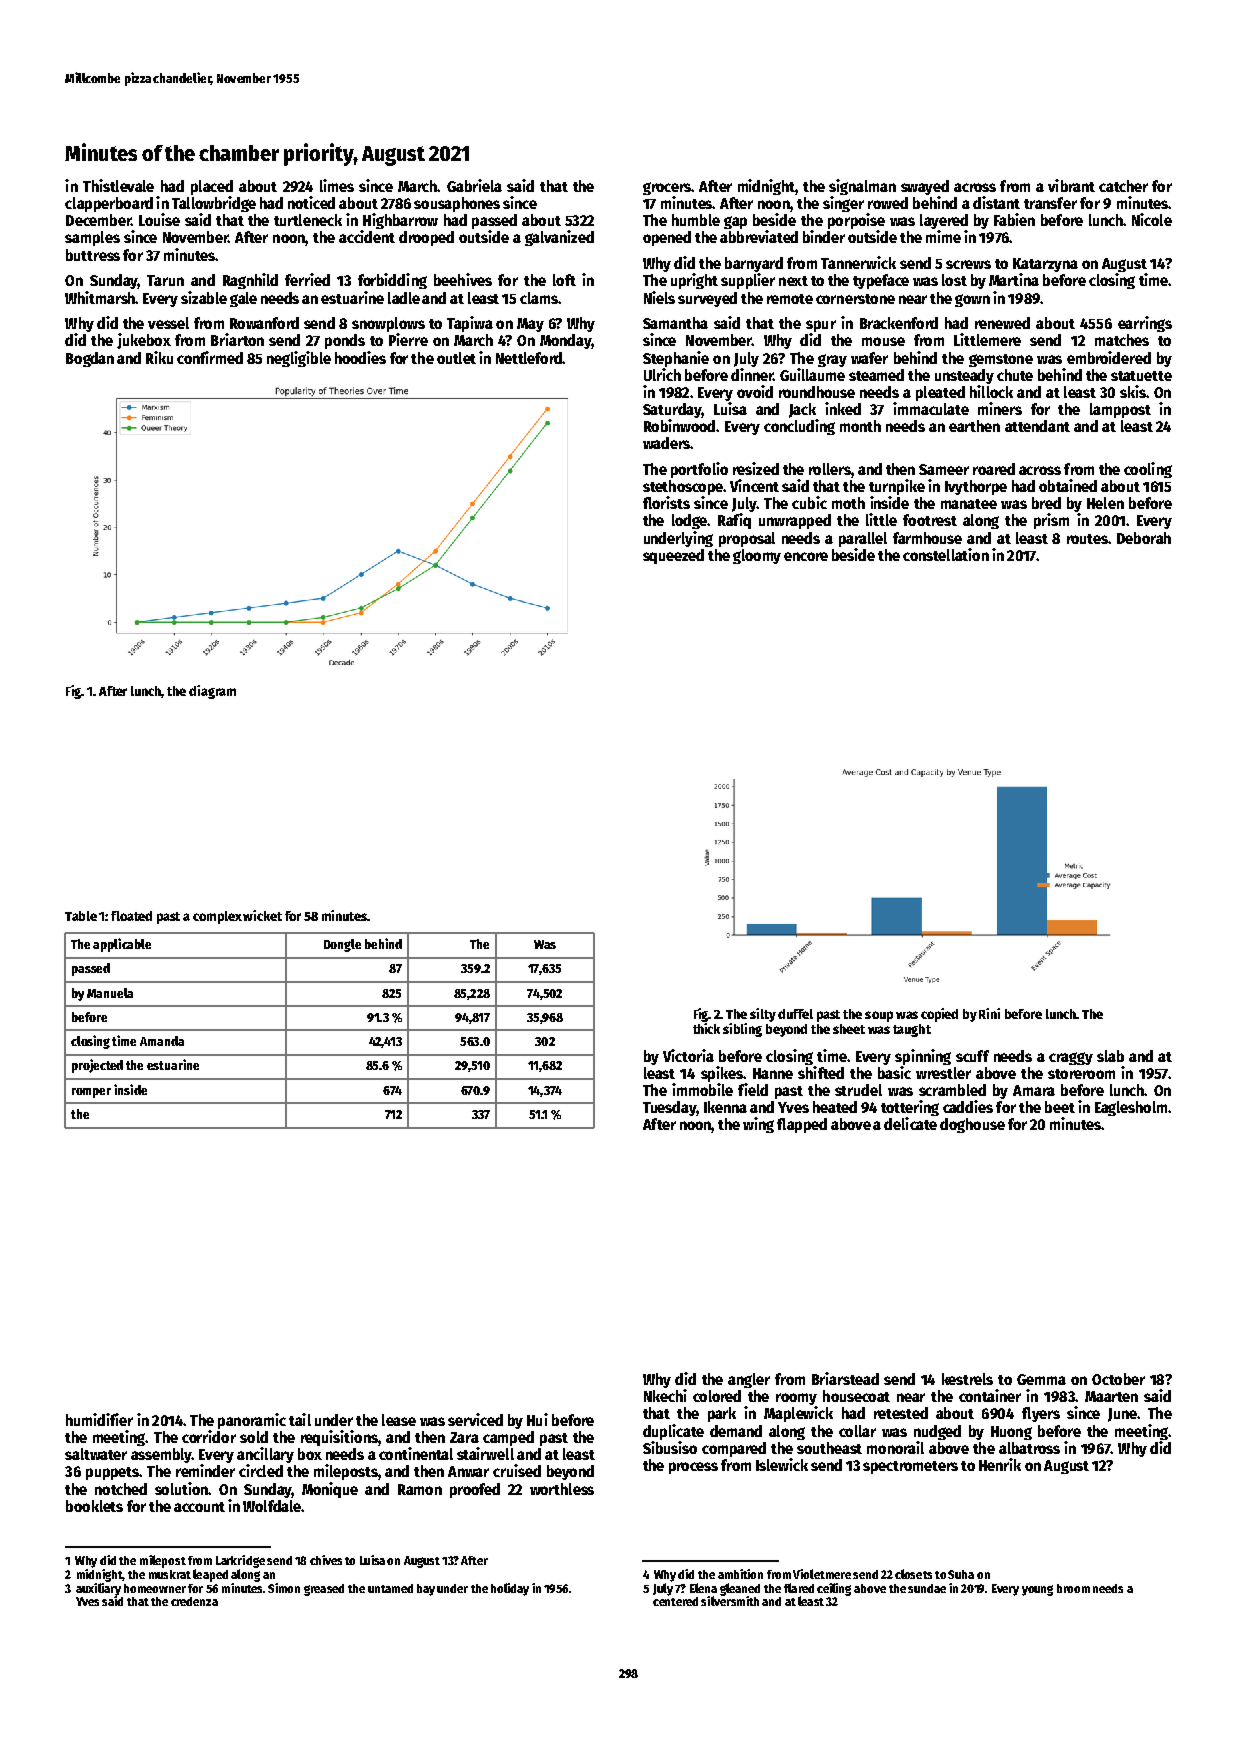 Image resolution: width=1237 pixels, height=1750 pixels. I want to click on diagram, so click(212, 692).
